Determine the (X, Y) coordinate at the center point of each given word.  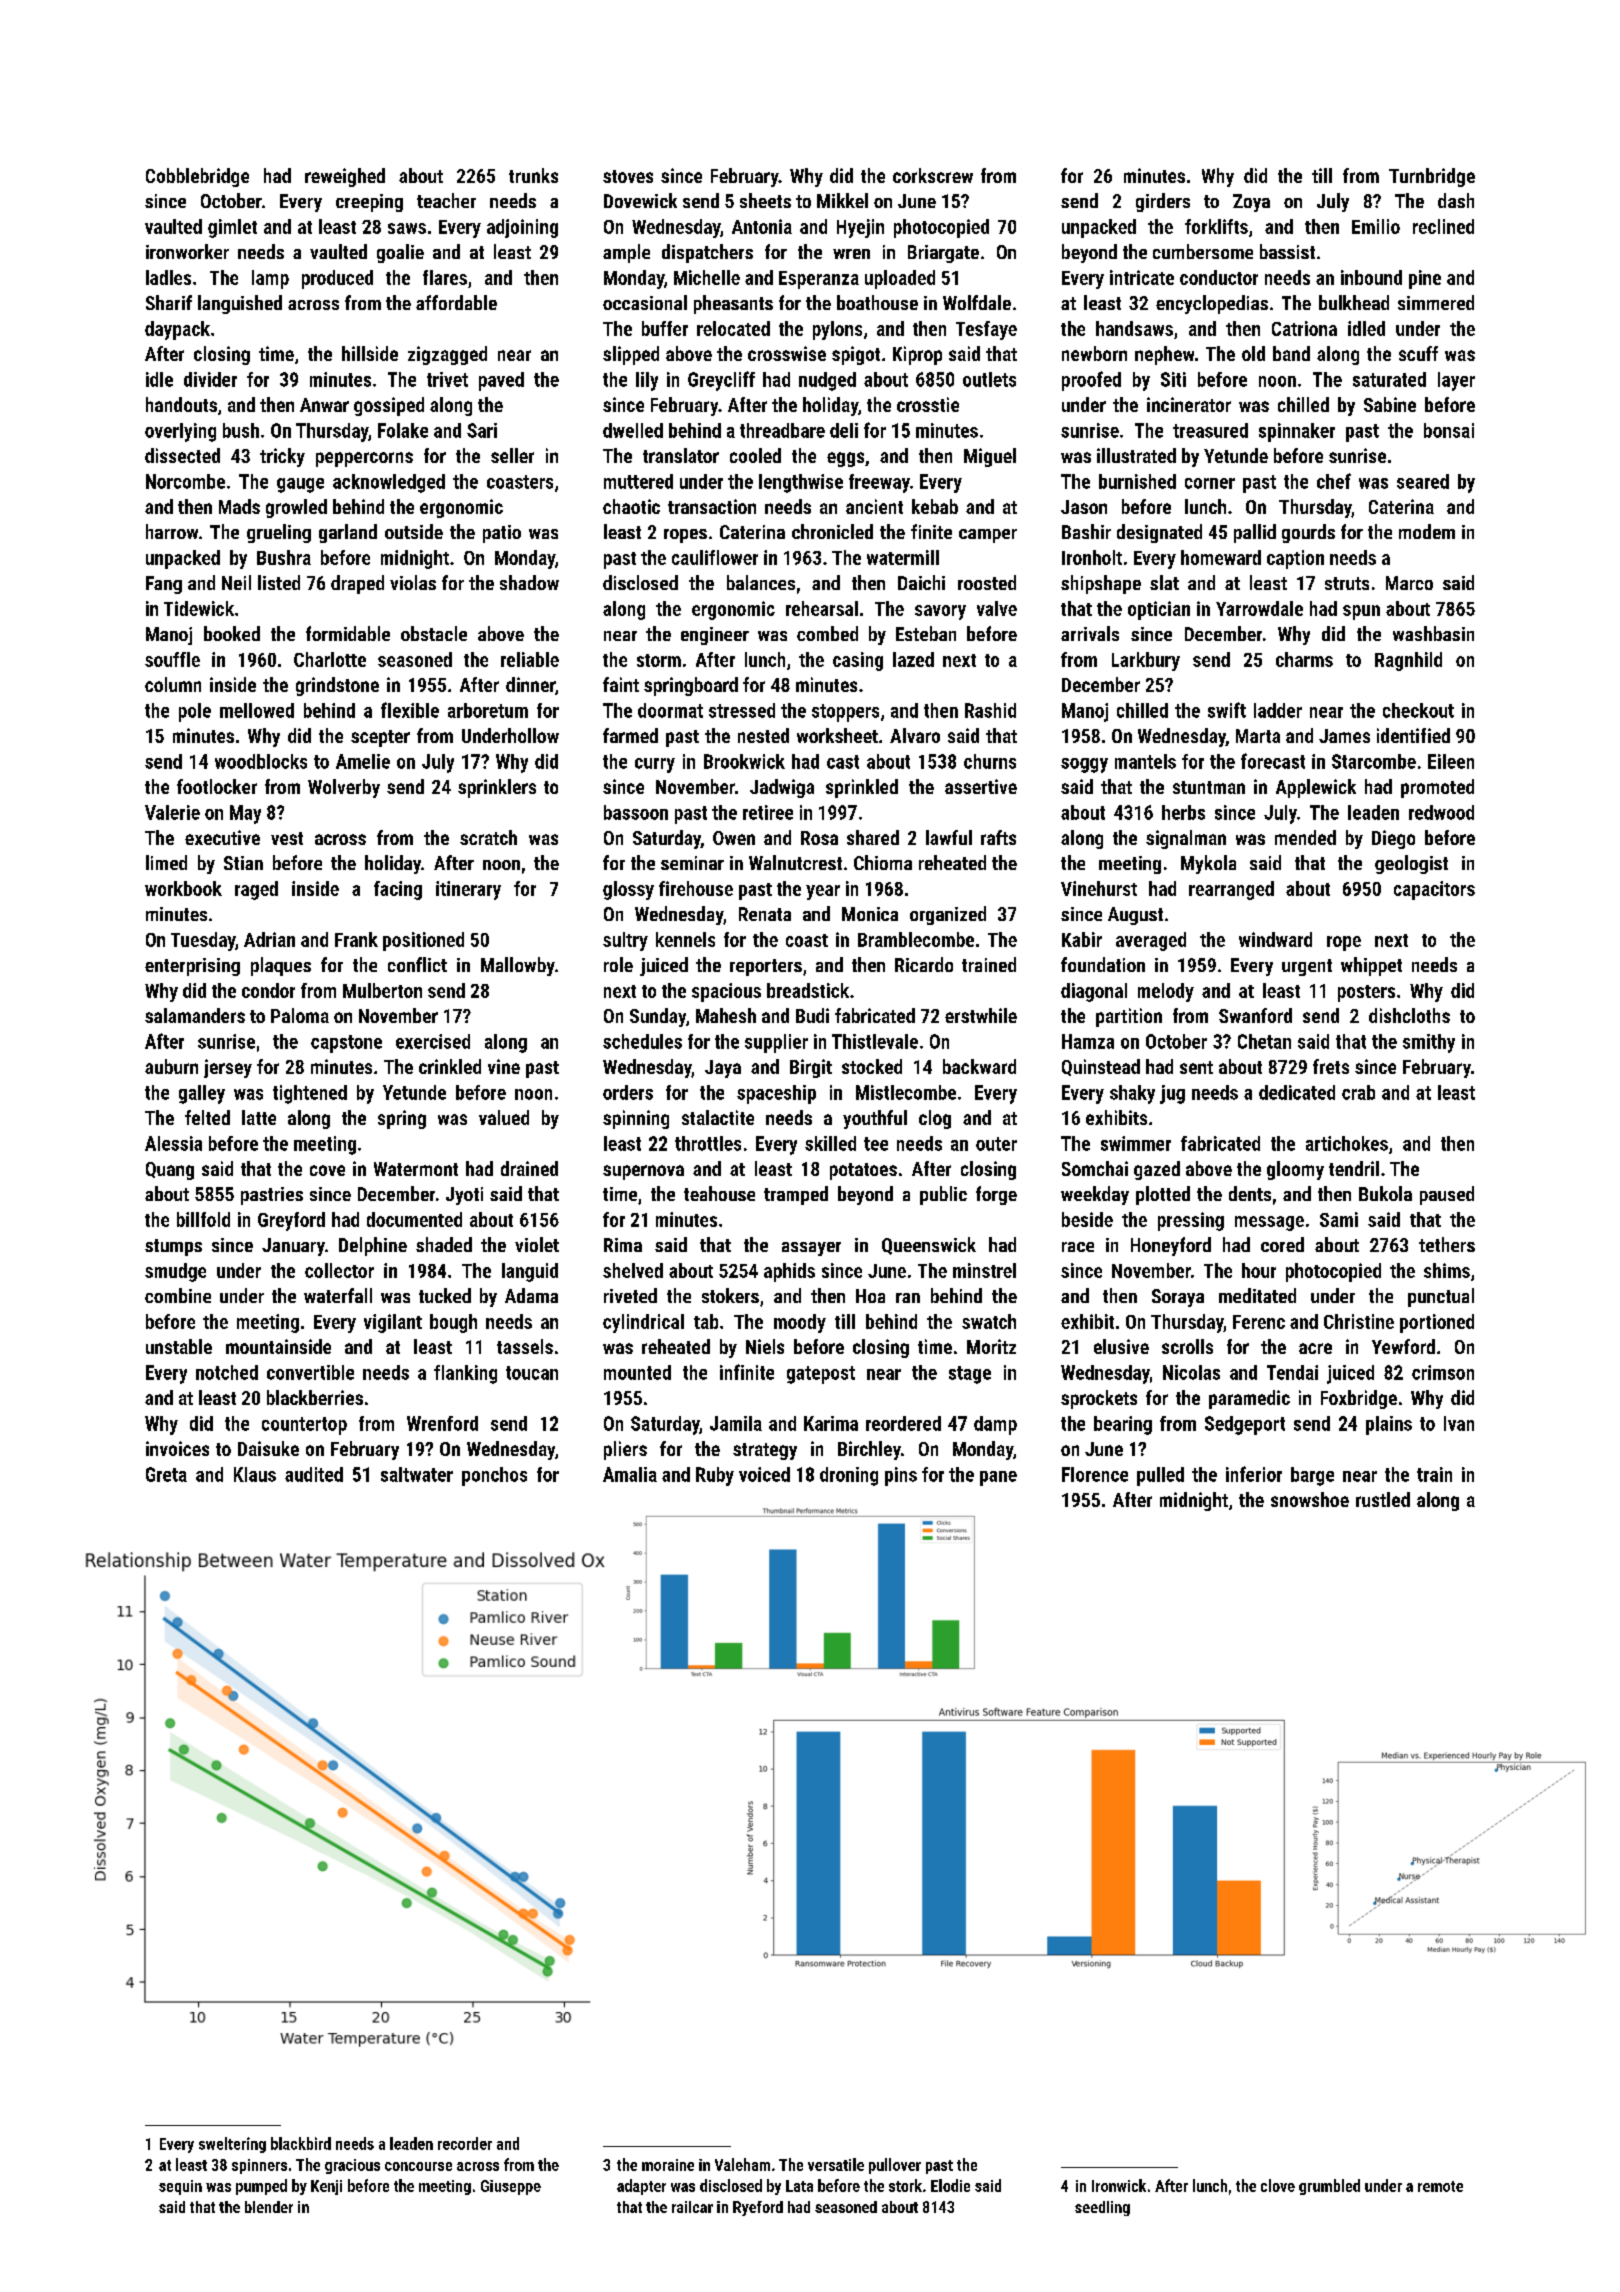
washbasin (1433, 633)
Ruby (715, 1476)
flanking (465, 1374)
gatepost (821, 1375)
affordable (456, 302)
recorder (465, 2143)
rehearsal (822, 608)
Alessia (173, 1143)
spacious (726, 992)
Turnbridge (1432, 177)
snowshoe (1310, 1499)
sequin (180, 2187)
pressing (1191, 1221)
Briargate (943, 254)
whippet (1371, 966)
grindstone (337, 686)
